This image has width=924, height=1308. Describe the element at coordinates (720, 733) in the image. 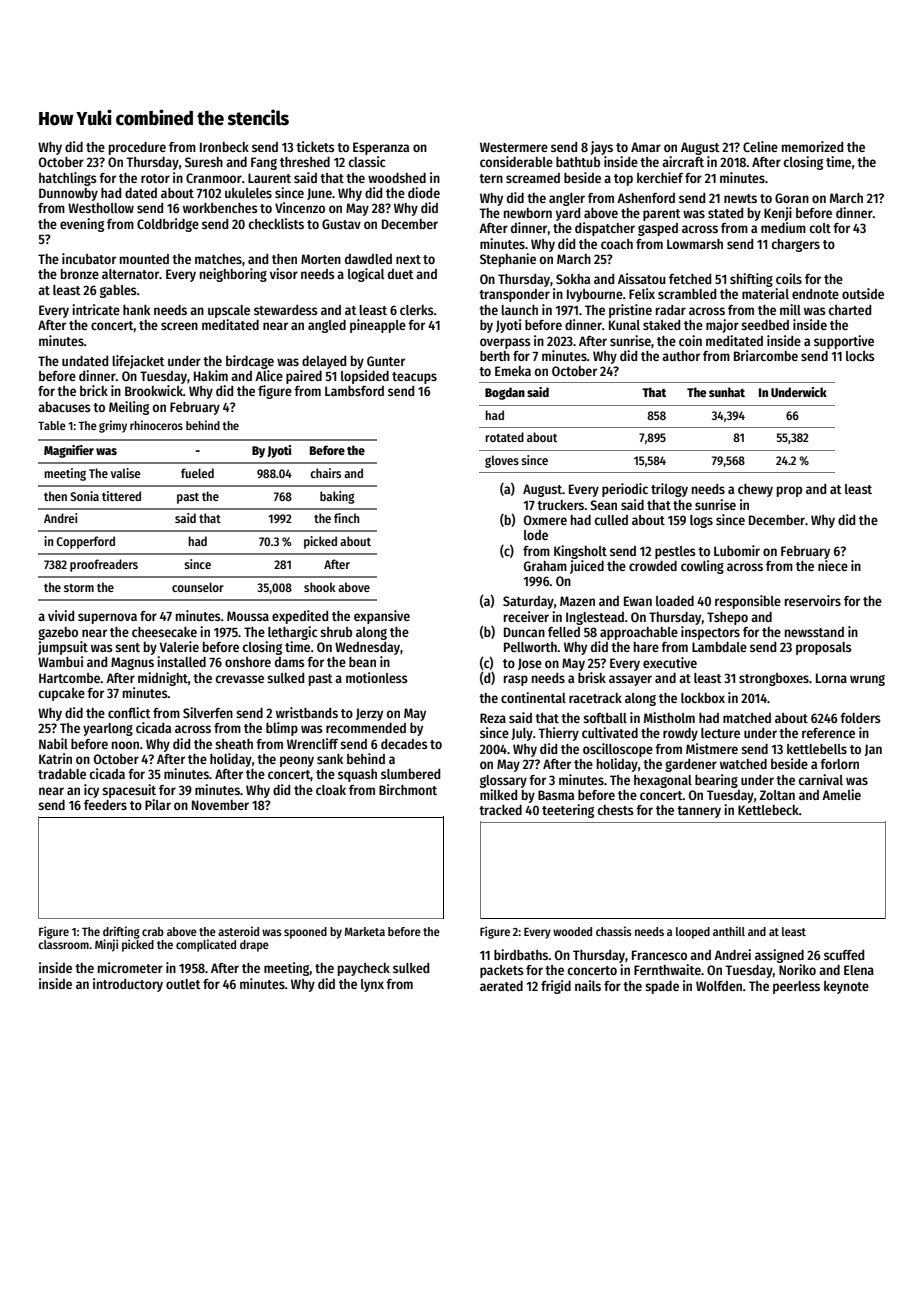

I see `lecture` at that location.
